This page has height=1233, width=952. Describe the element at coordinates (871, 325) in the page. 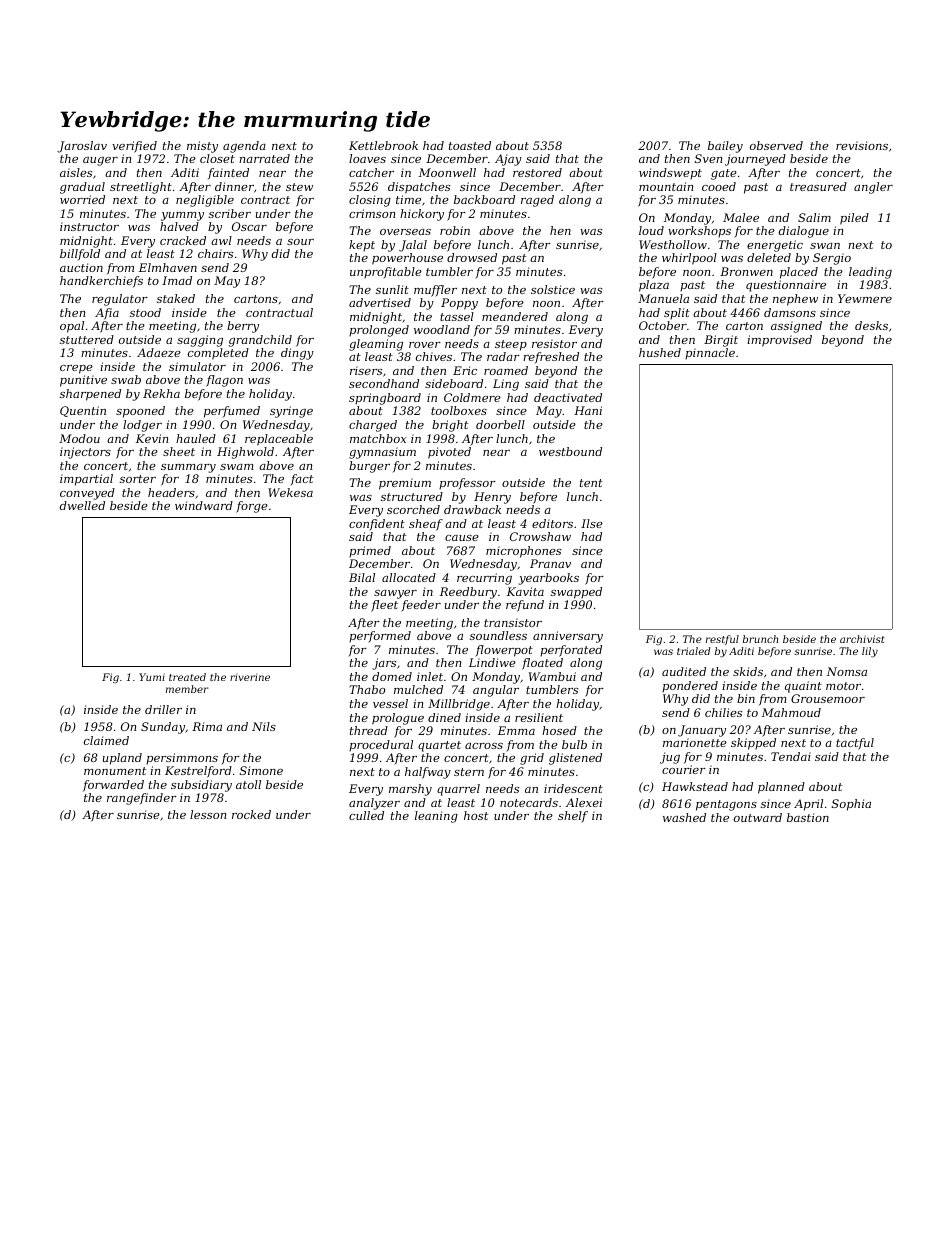

I see `desks` at that location.
